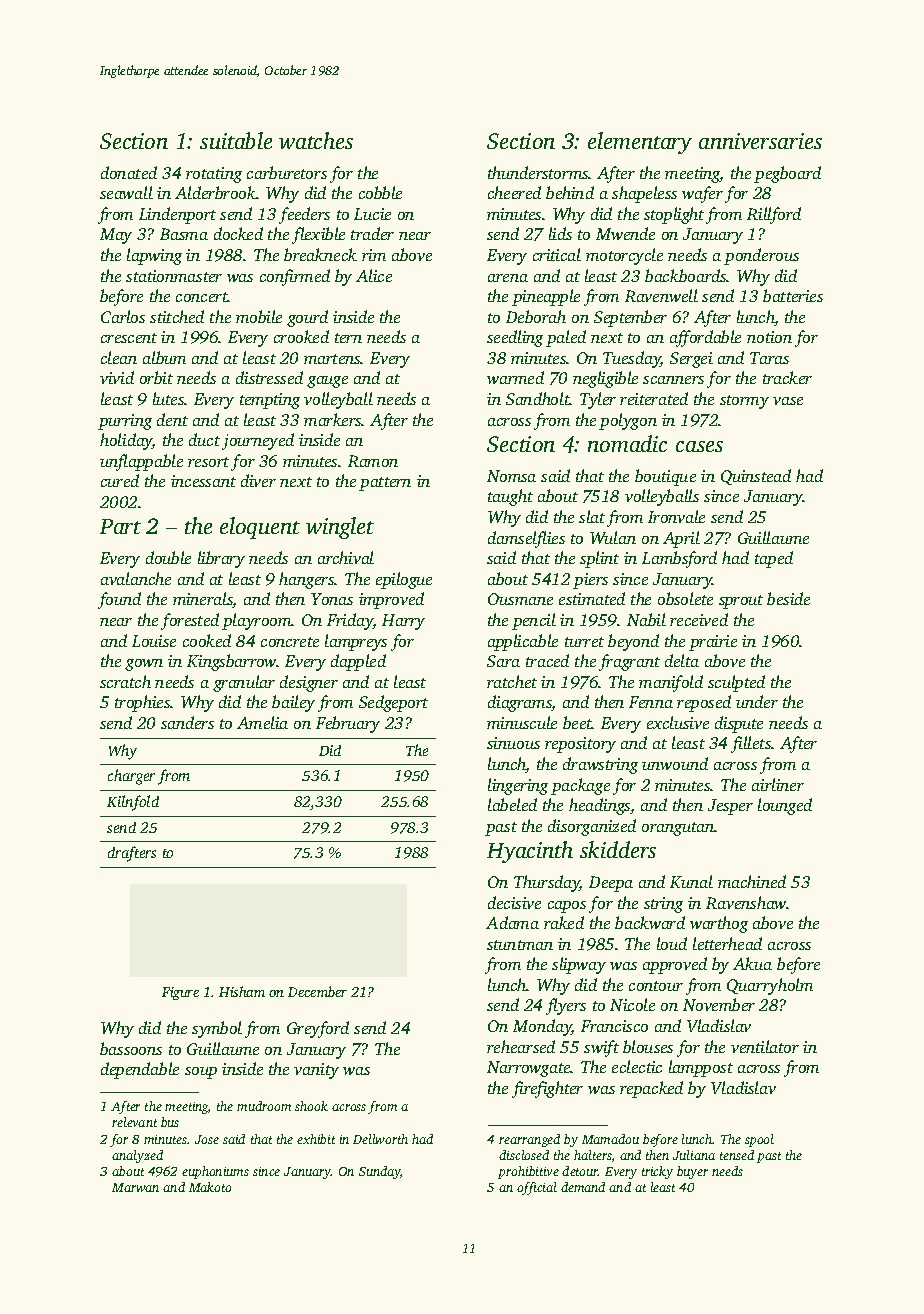 This screenshot has height=1314, width=924. Describe the element at coordinates (201, 1073) in the screenshot. I see `soup` at that location.
